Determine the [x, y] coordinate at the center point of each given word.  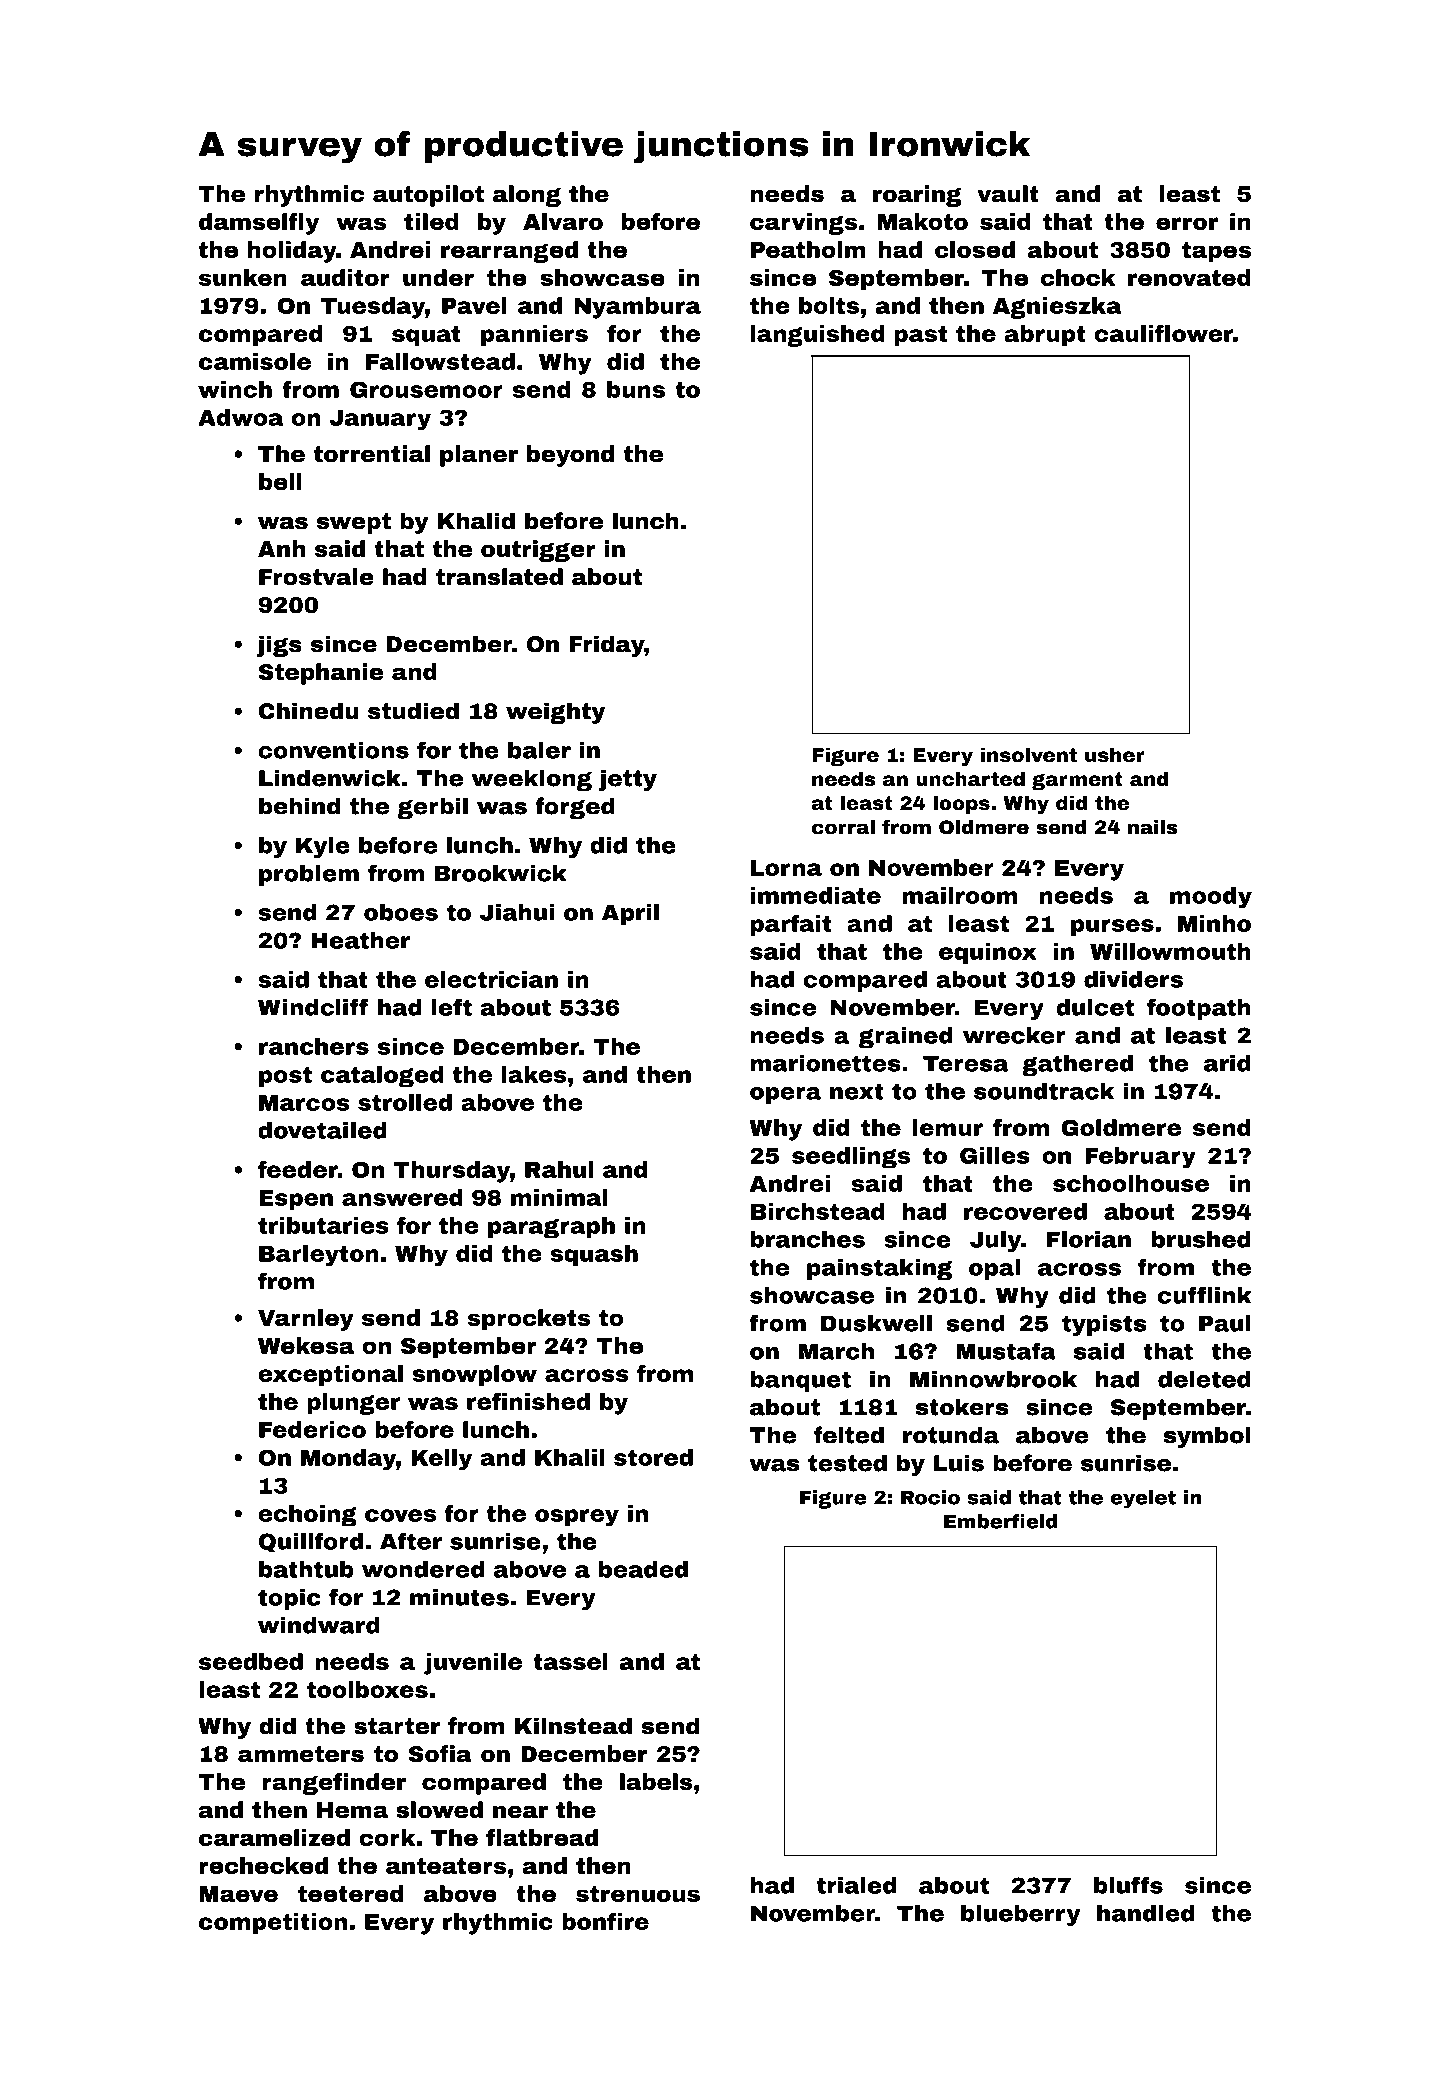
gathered [1077, 1065]
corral [843, 827]
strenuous [638, 1894]
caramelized [274, 1837]
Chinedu [309, 711]
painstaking [879, 1270]
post [285, 1077]
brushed [1201, 1239]
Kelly [441, 1460]
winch [235, 389]
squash [594, 1255]
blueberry [1021, 1915]
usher [1114, 754]
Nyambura [638, 308]
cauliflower [1163, 333]
